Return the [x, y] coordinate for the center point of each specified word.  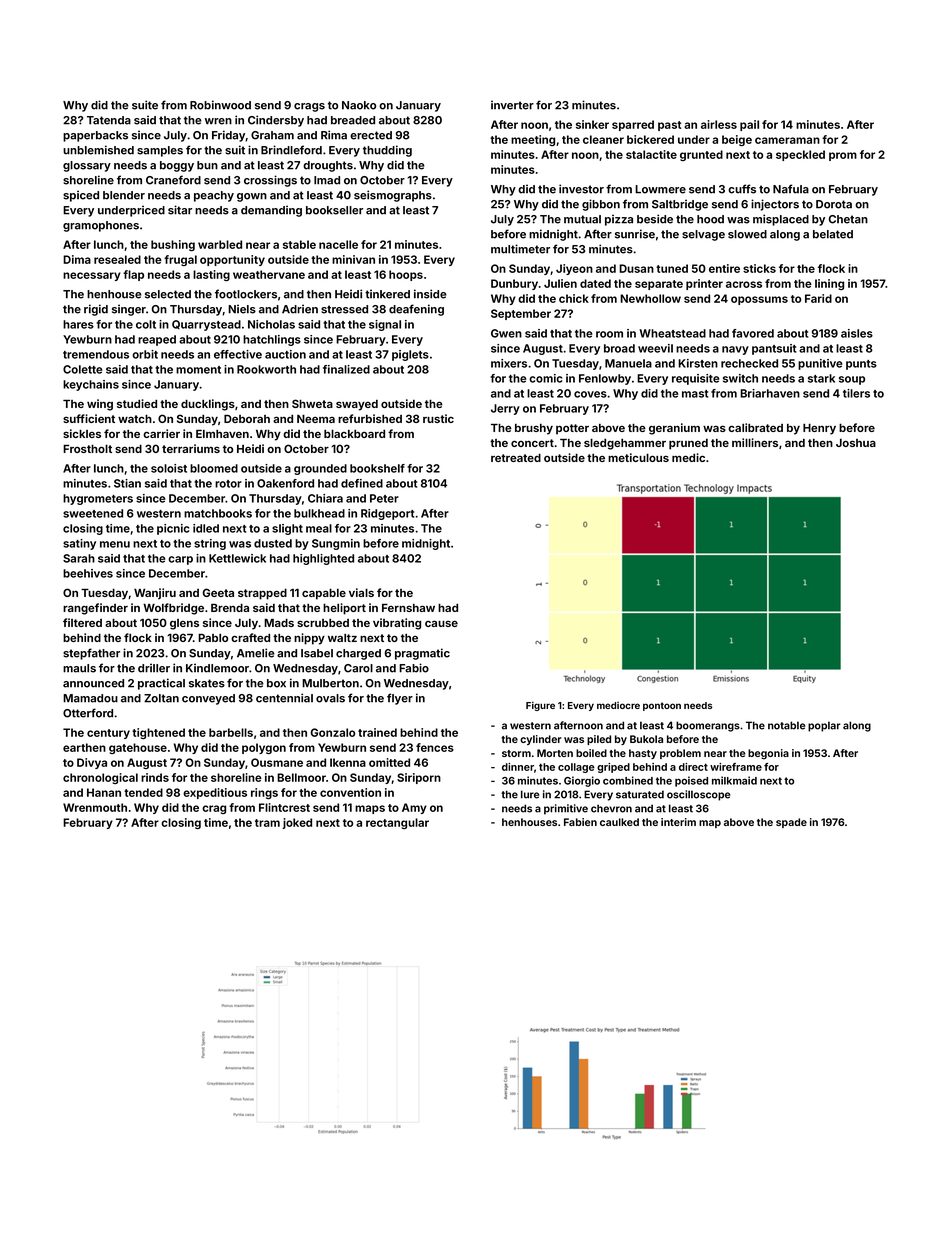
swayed [357, 405]
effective [238, 354]
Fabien [580, 822]
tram [267, 823]
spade [791, 823]
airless [719, 124]
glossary [87, 166]
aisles [857, 333]
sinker [592, 124]
